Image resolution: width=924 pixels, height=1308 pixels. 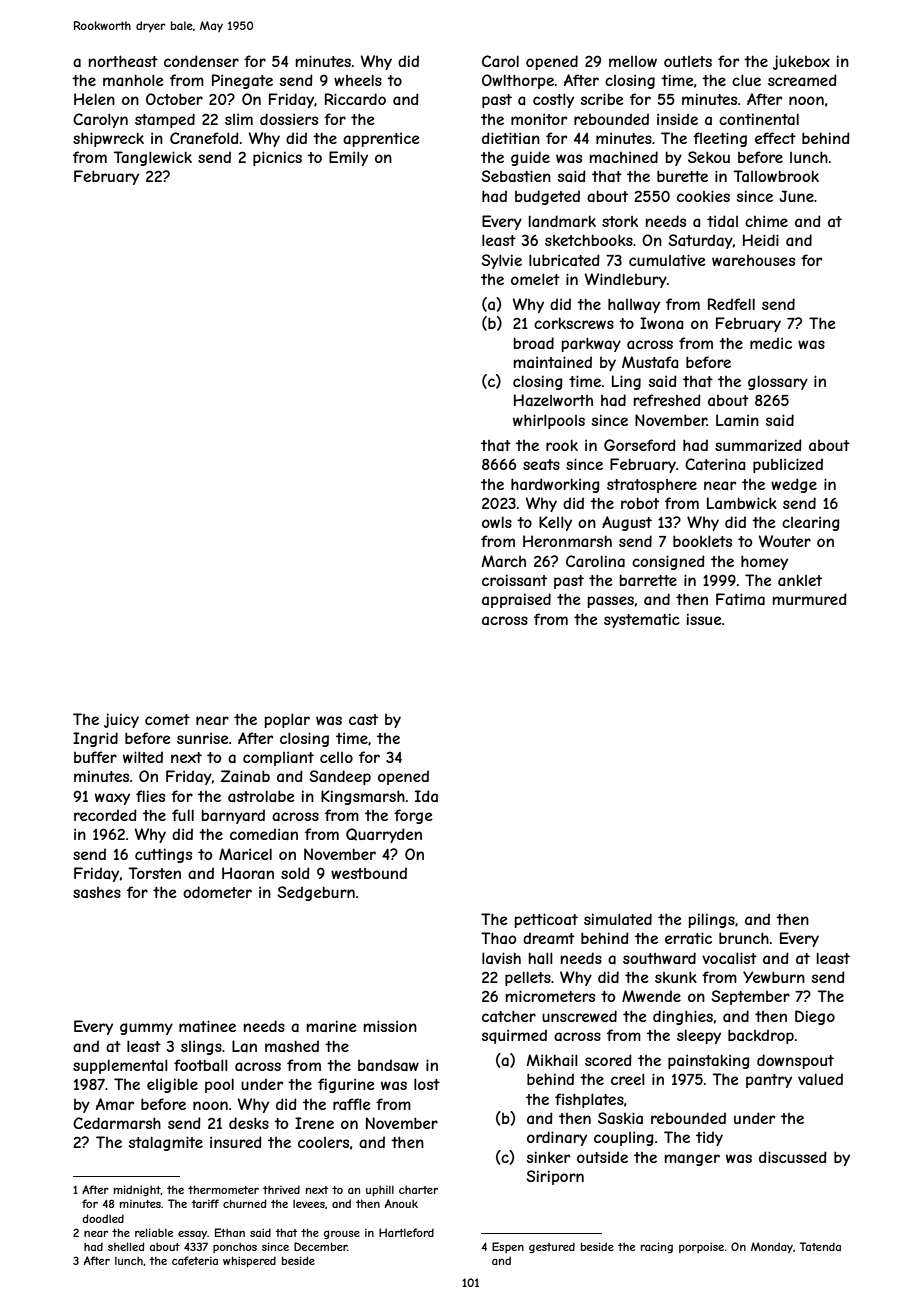 I want to click on eligible, so click(x=172, y=1085).
